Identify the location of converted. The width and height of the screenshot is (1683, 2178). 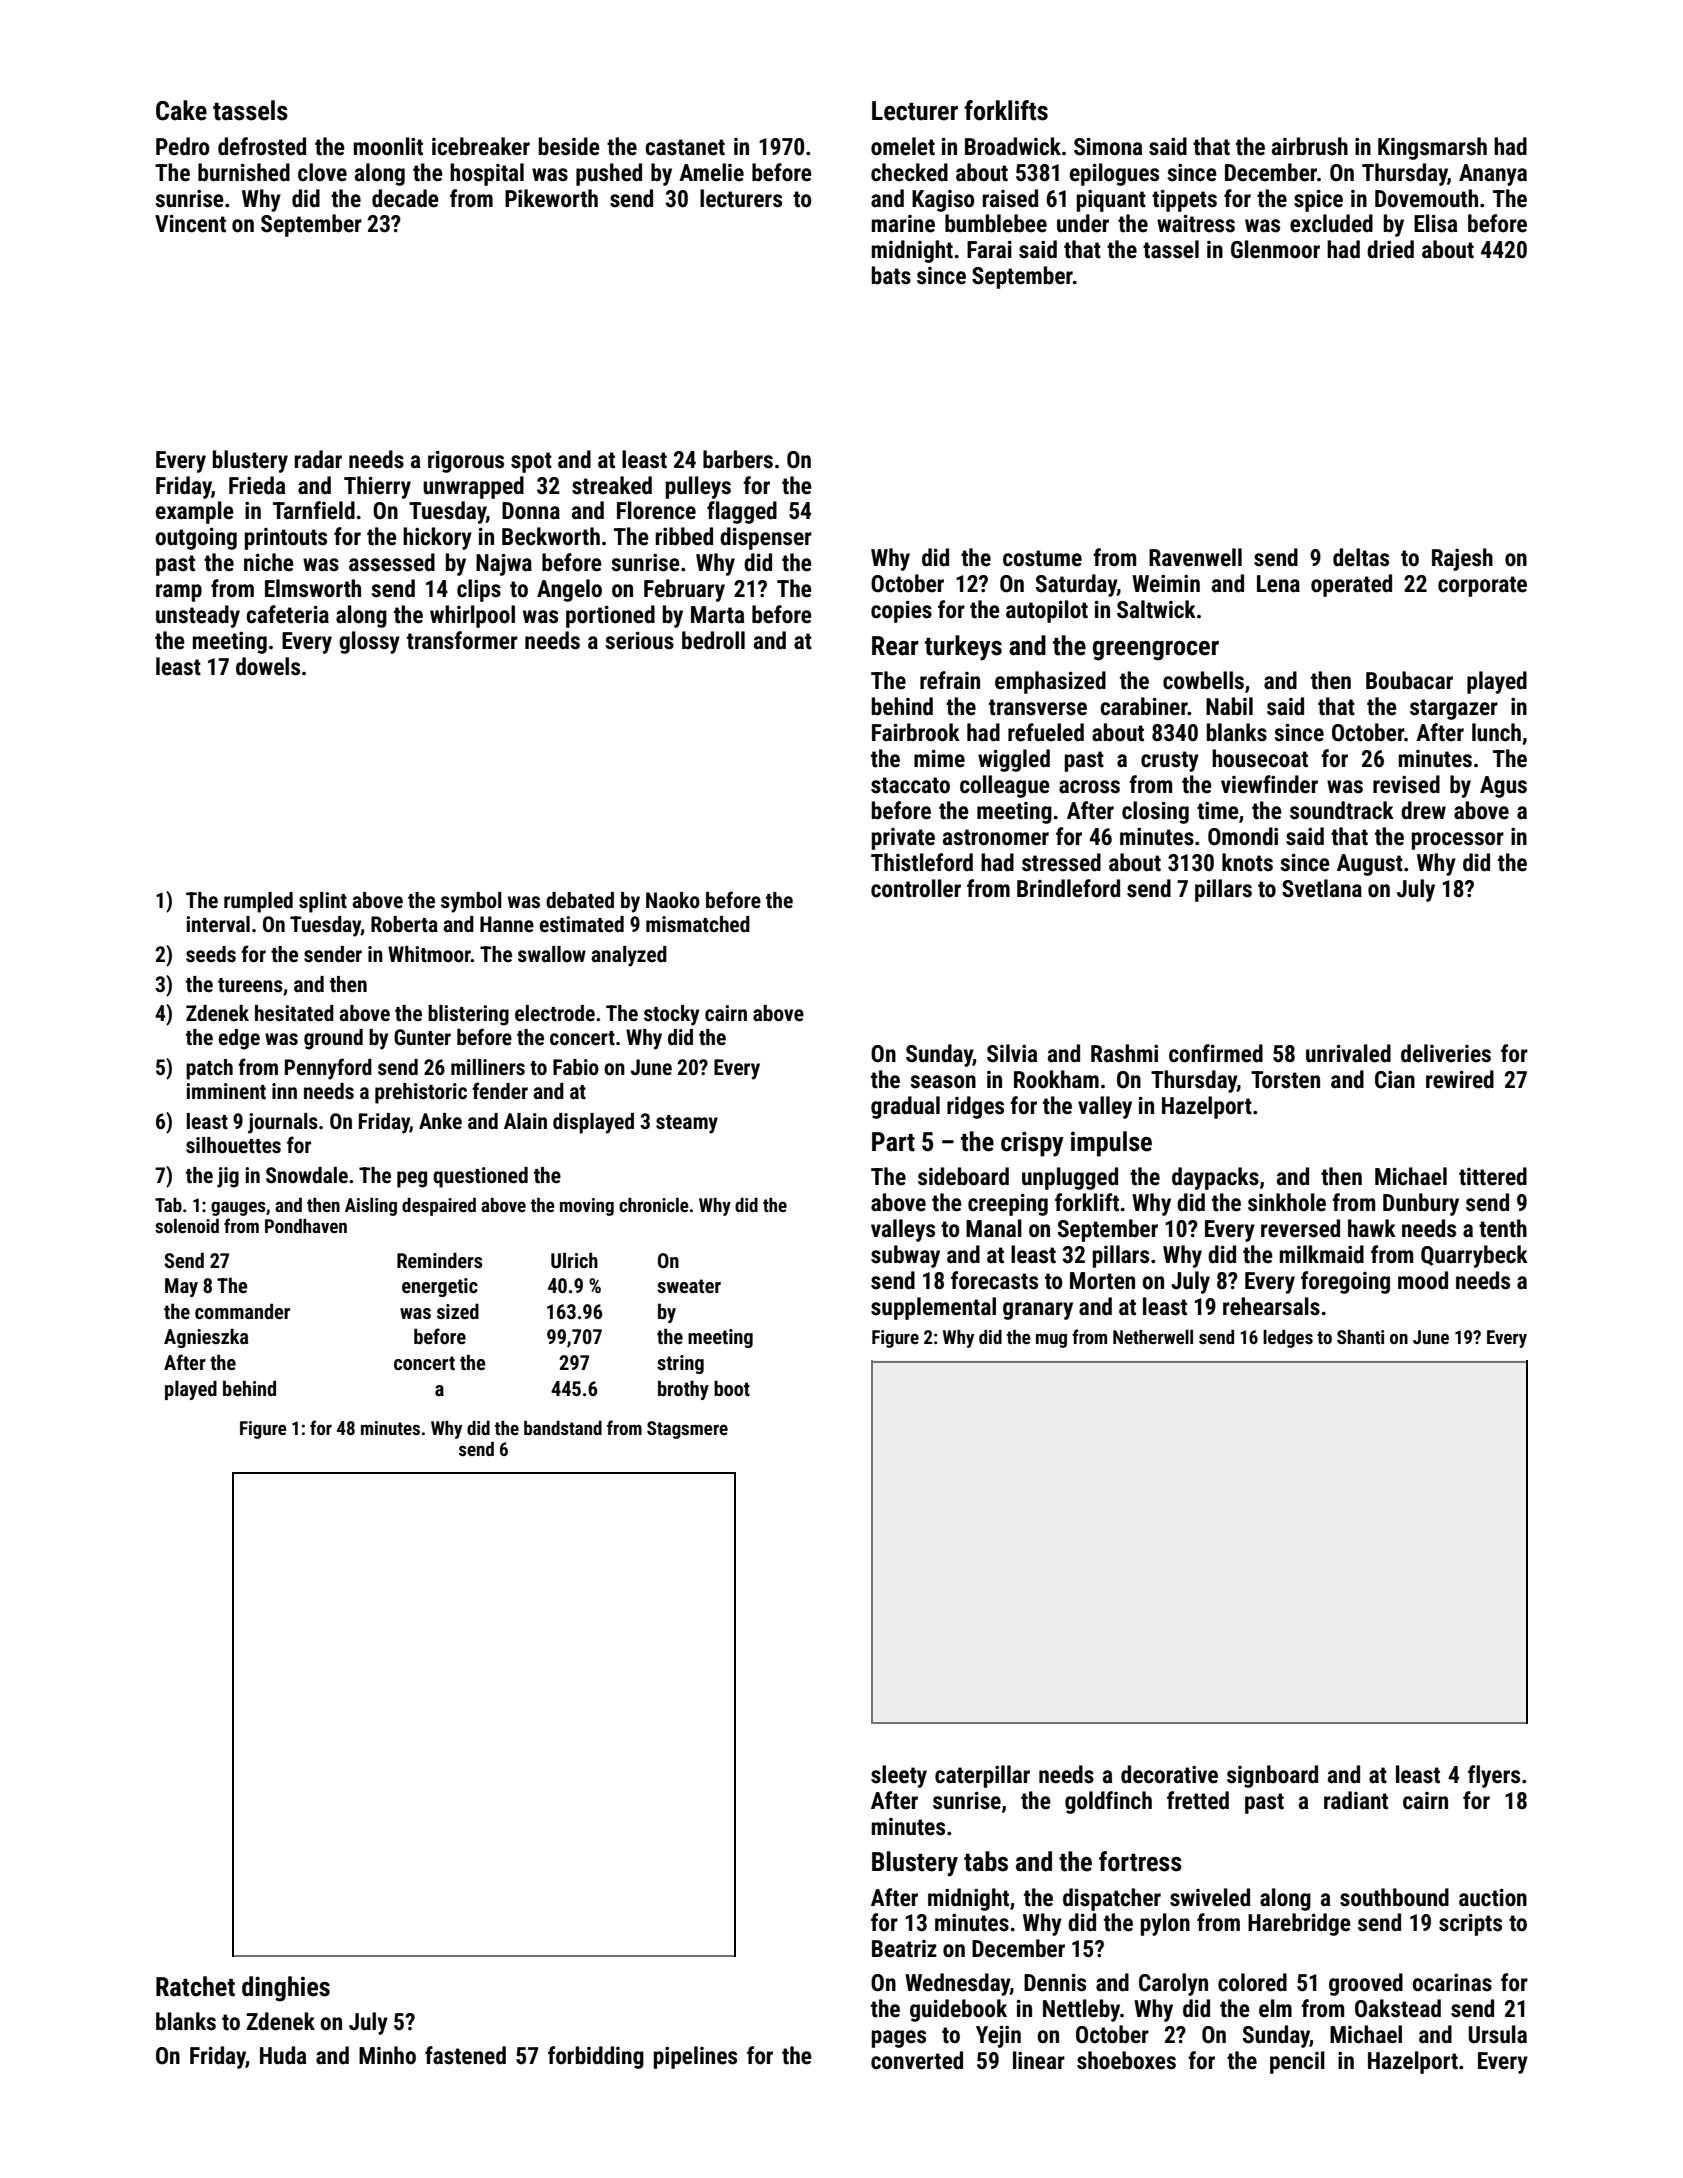
(917, 2060).
